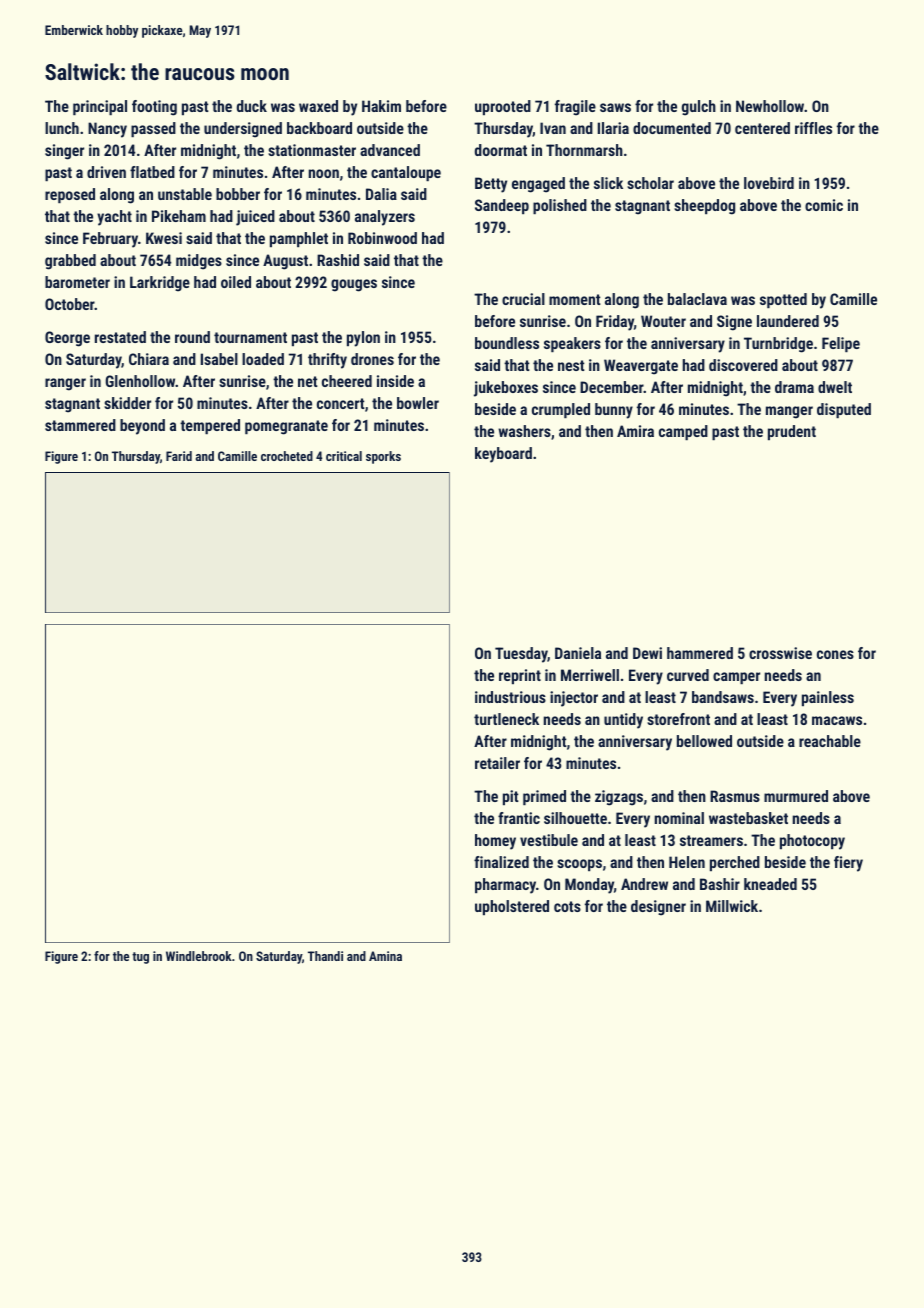  I want to click on Millwick, so click(732, 906).
